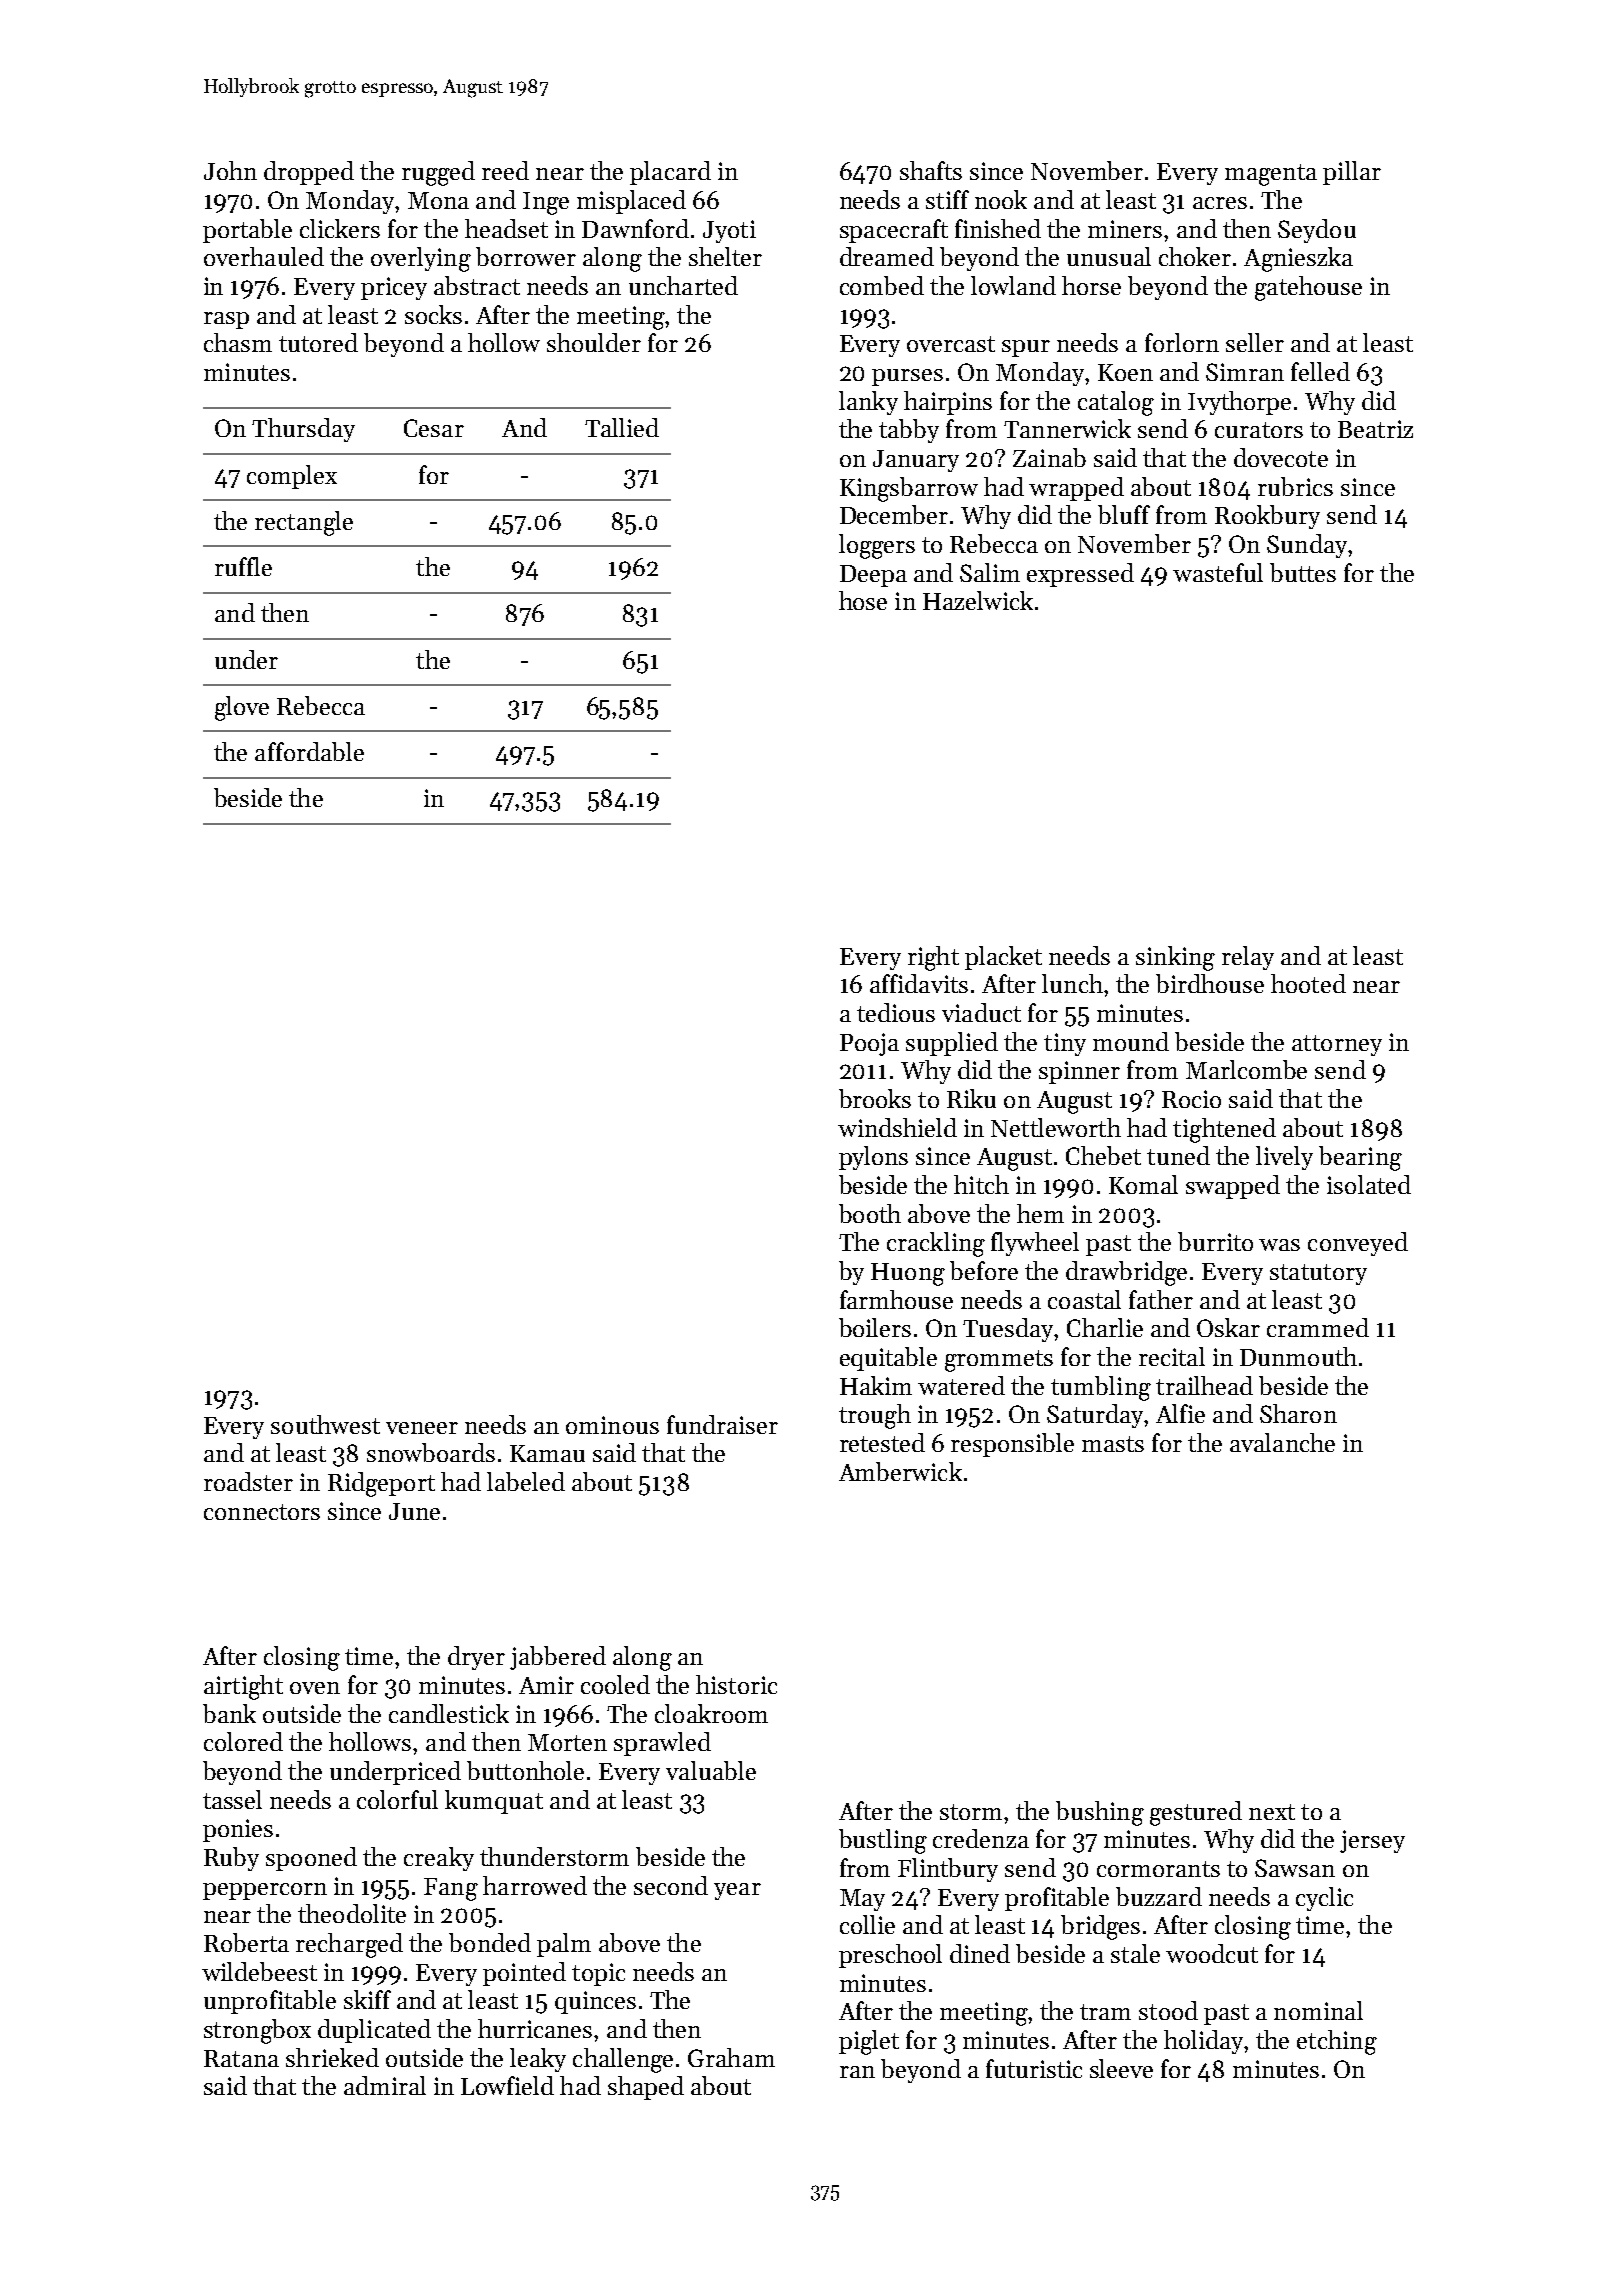  I want to click on rubrics, so click(1295, 486).
